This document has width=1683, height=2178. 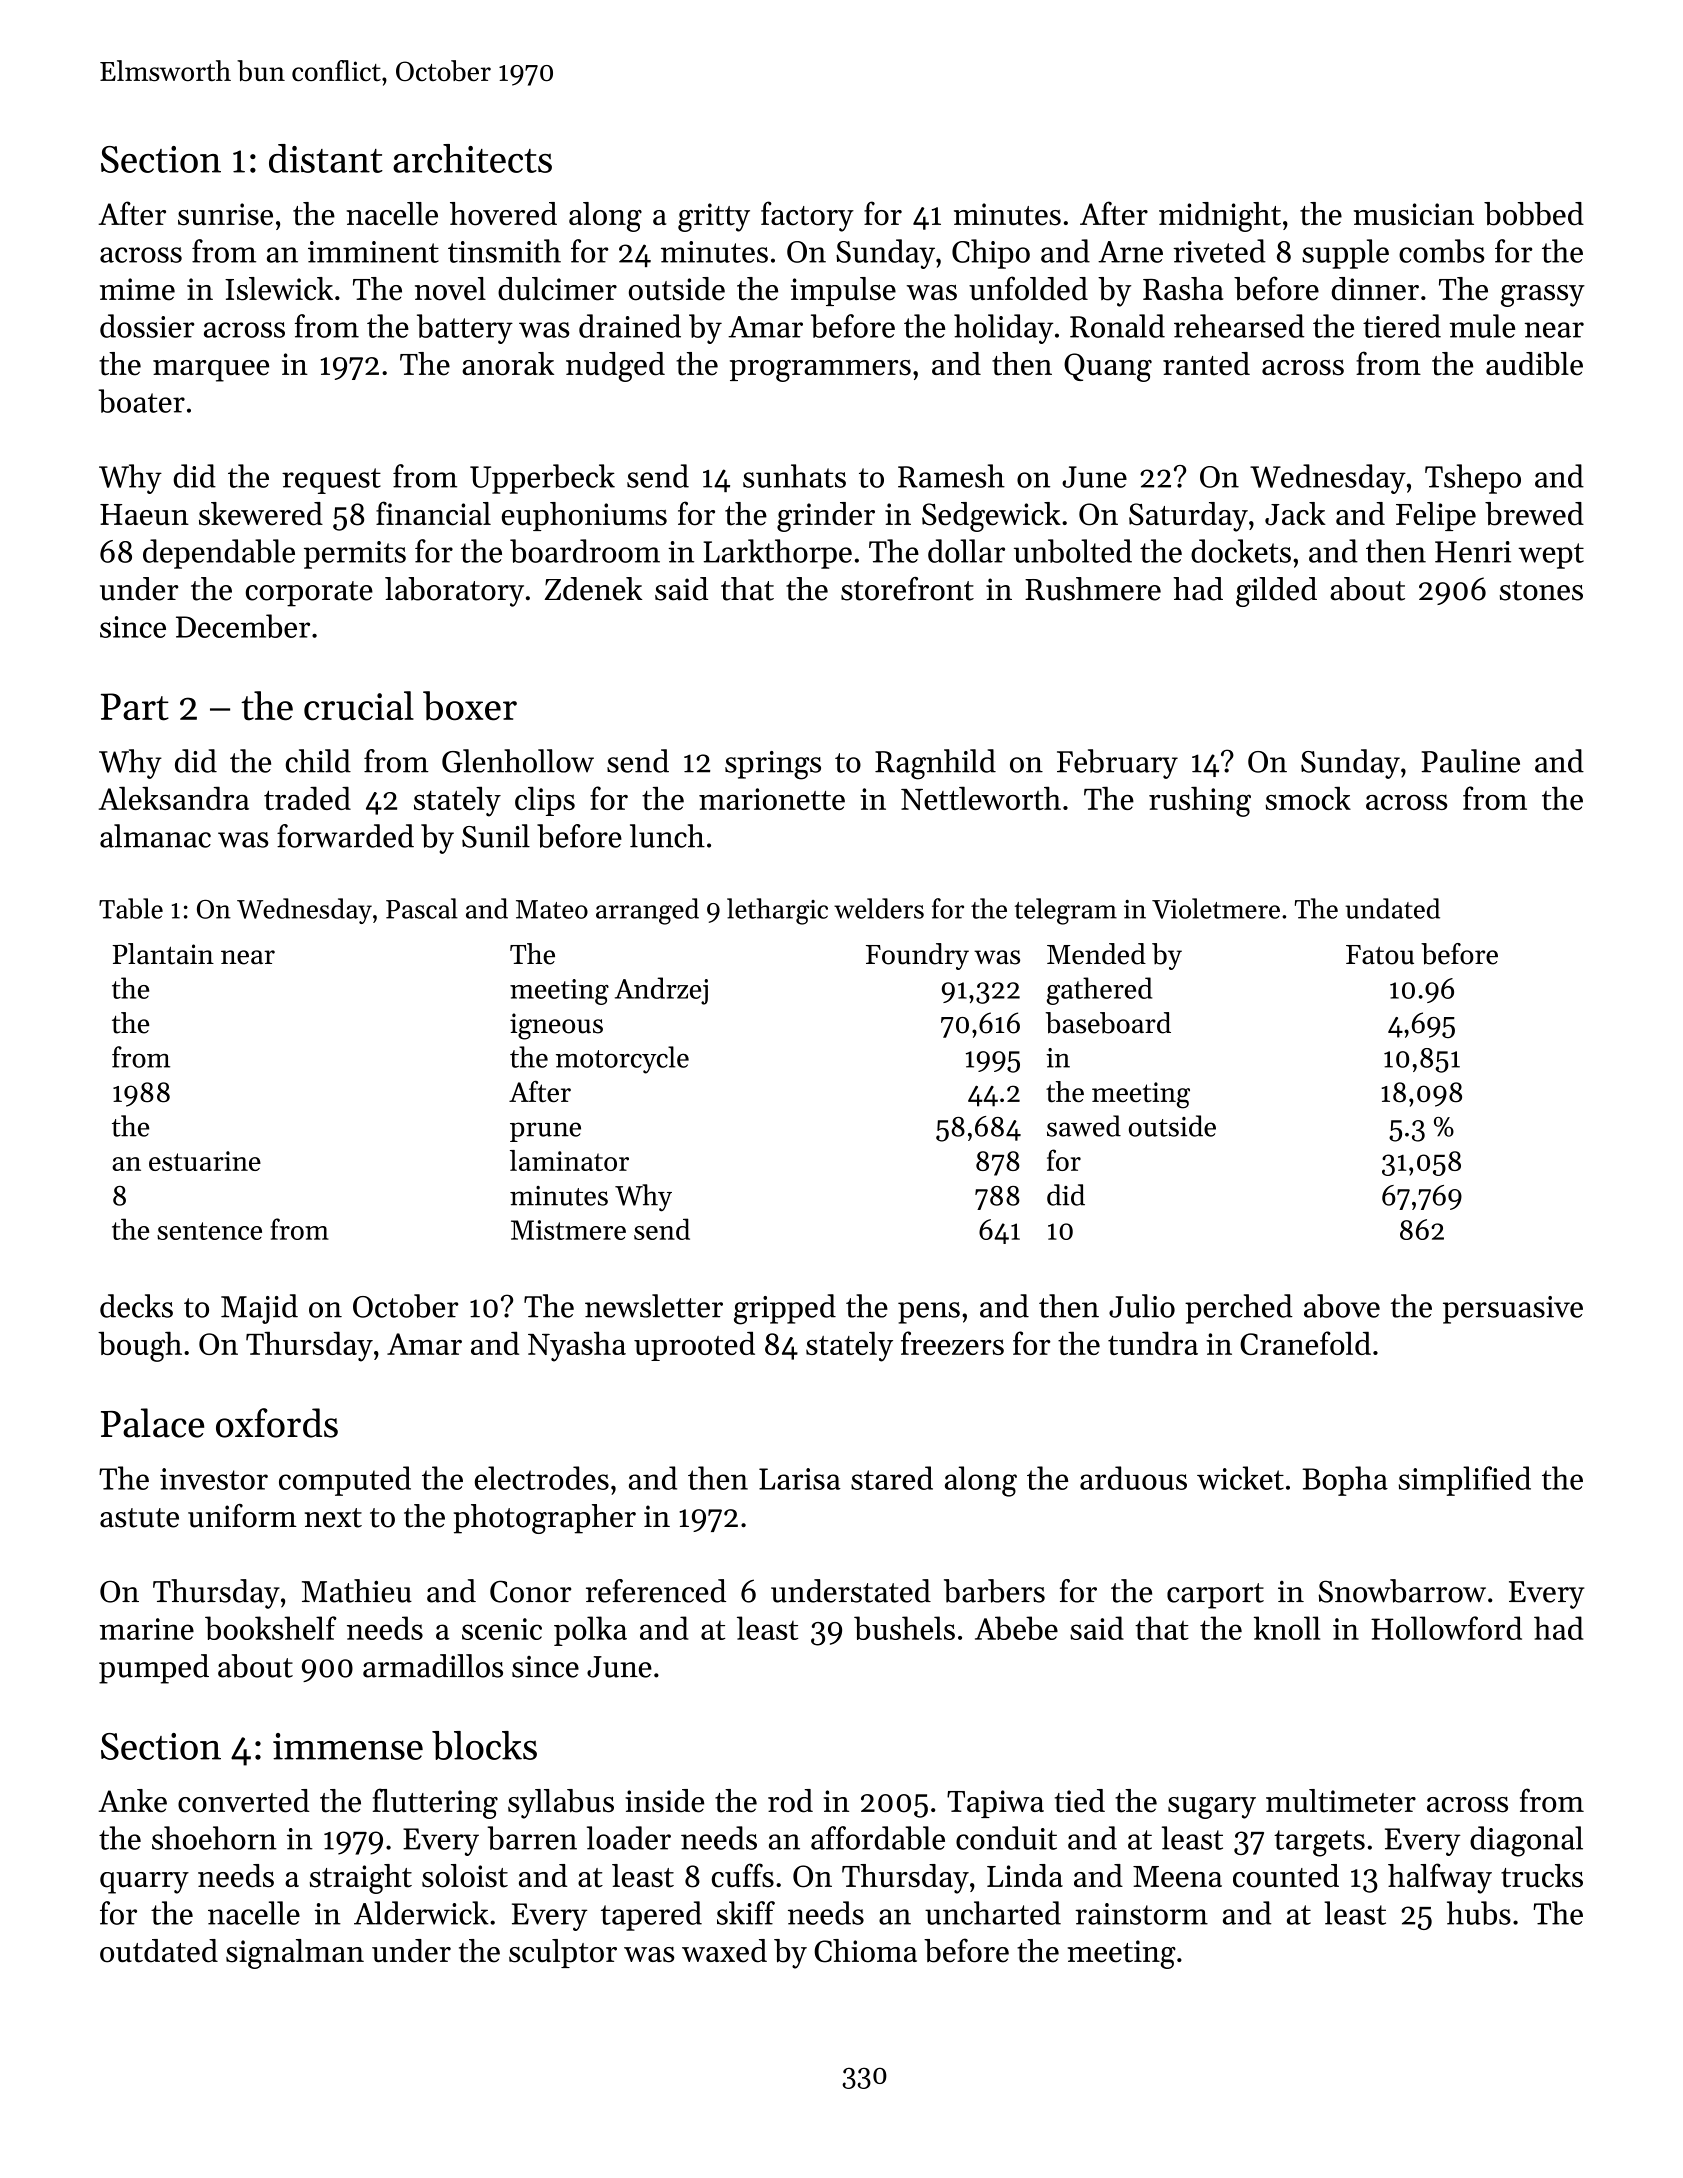 What do you see at coordinates (694, 1346) in the document?
I see `uprooted` at bounding box center [694, 1346].
